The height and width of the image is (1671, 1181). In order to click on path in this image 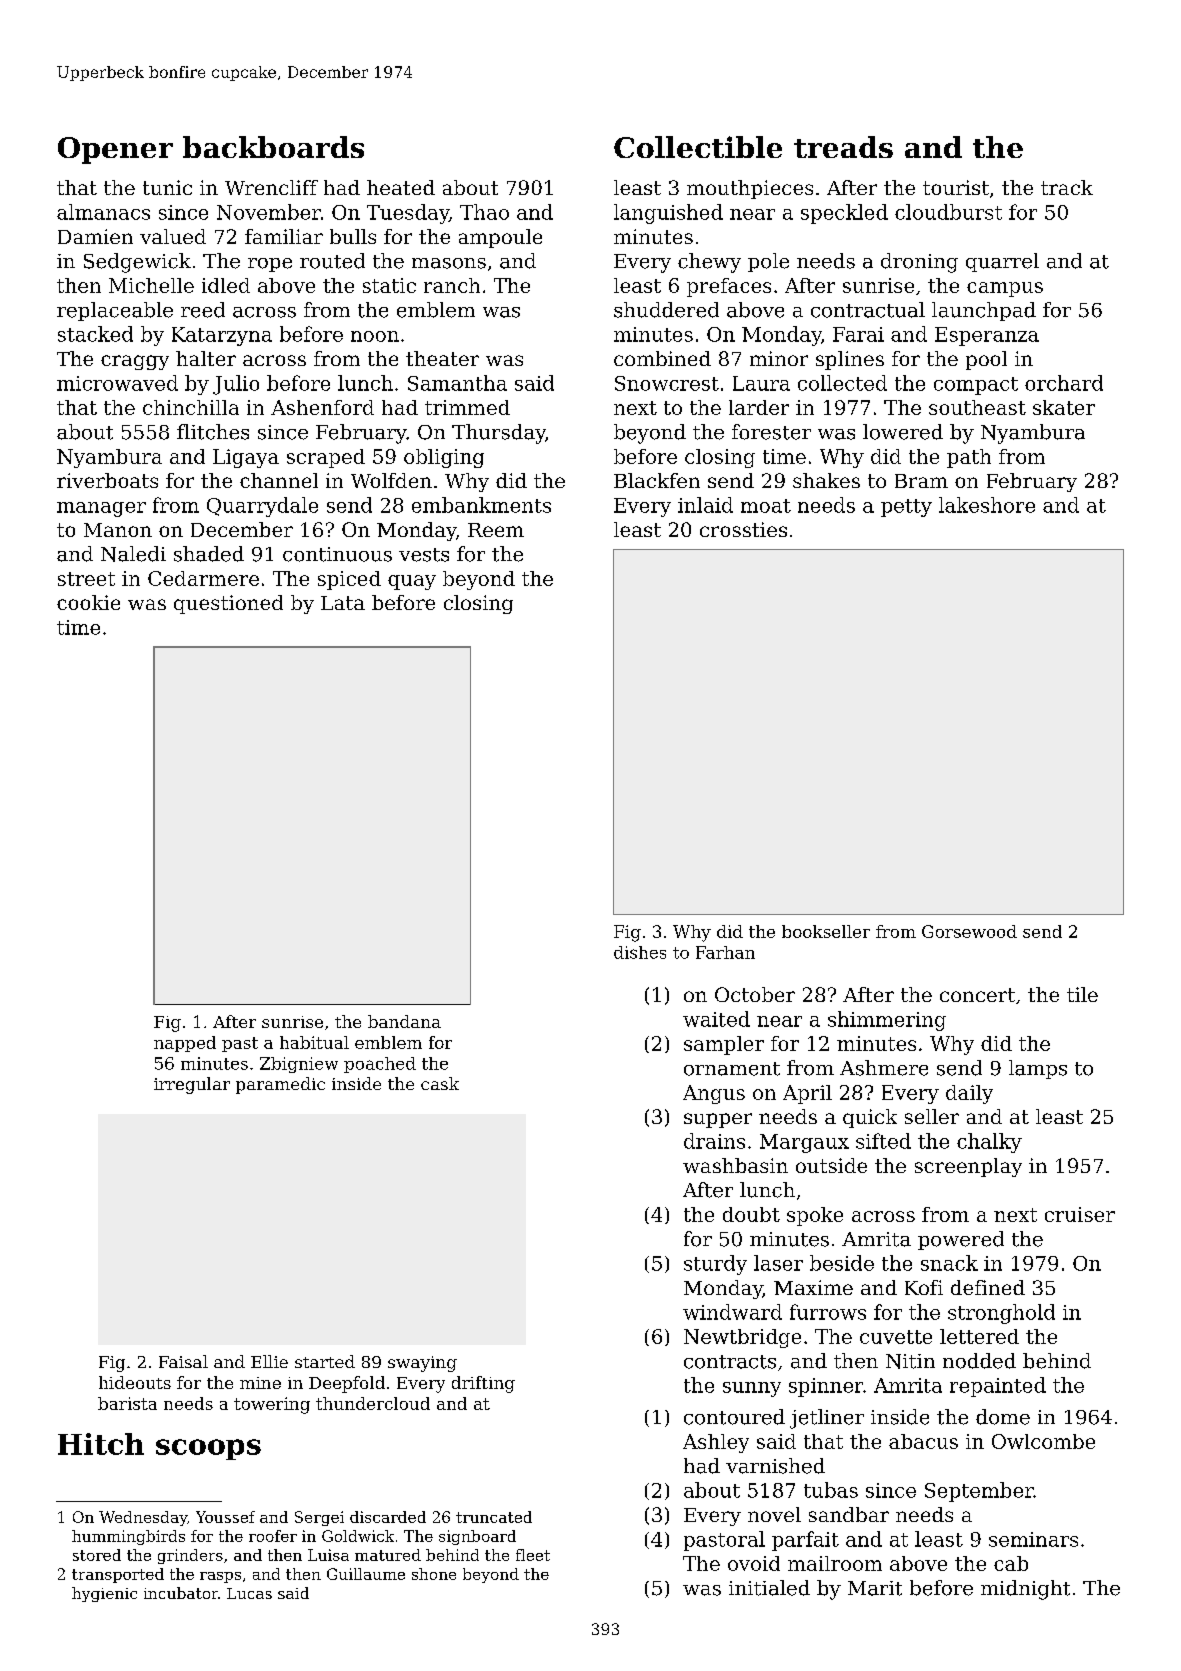, I will do `click(969, 458)`.
